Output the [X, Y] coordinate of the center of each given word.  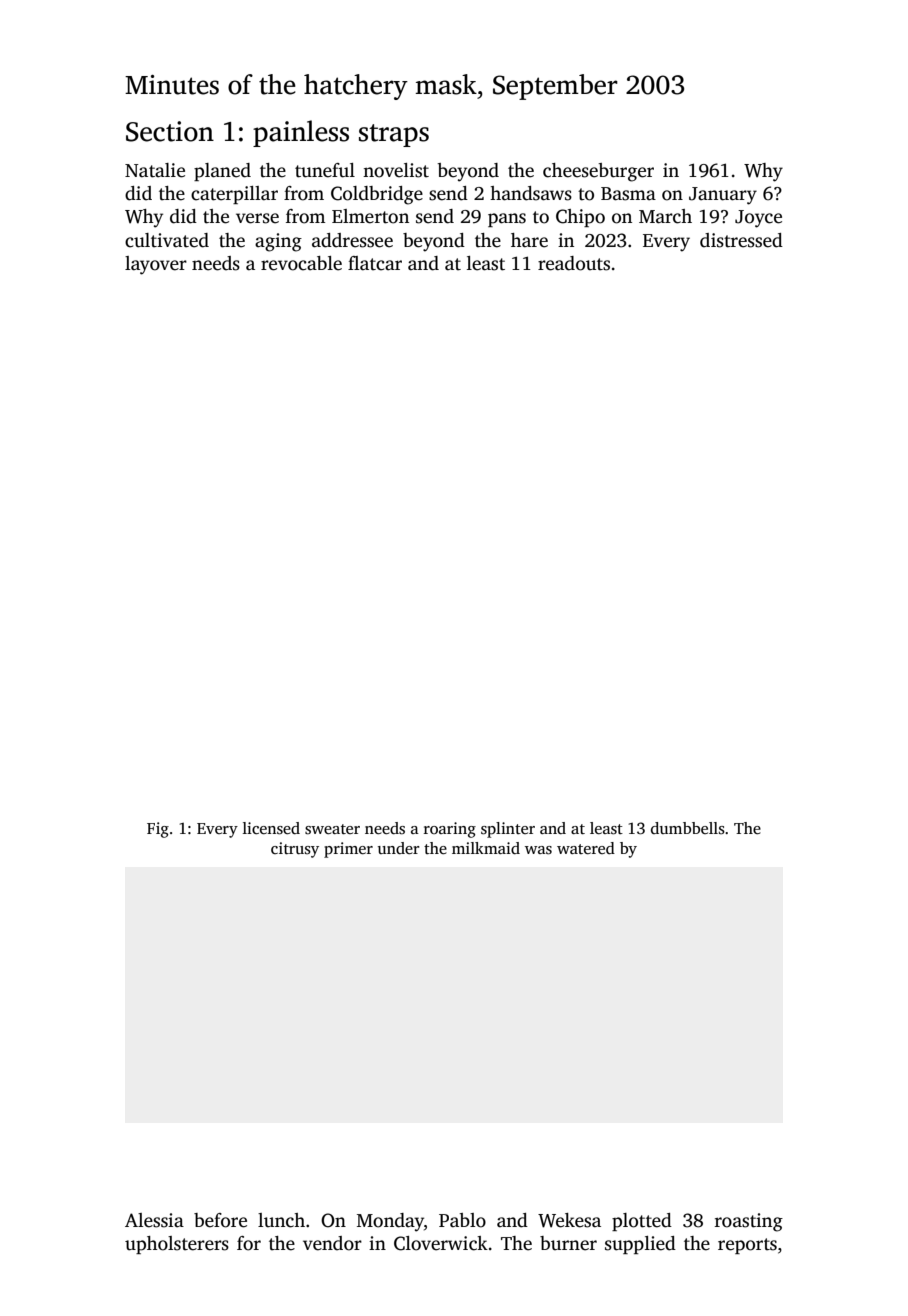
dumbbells [688, 828]
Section [170, 131]
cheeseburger [598, 172]
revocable [301, 263]
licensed [271, 828]
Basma [628, 194]
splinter [508, 830]
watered [586, 848]
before [220, 1220]
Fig [158, 830]
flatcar [375, 263]
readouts [574, 263]
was [538, 850]
